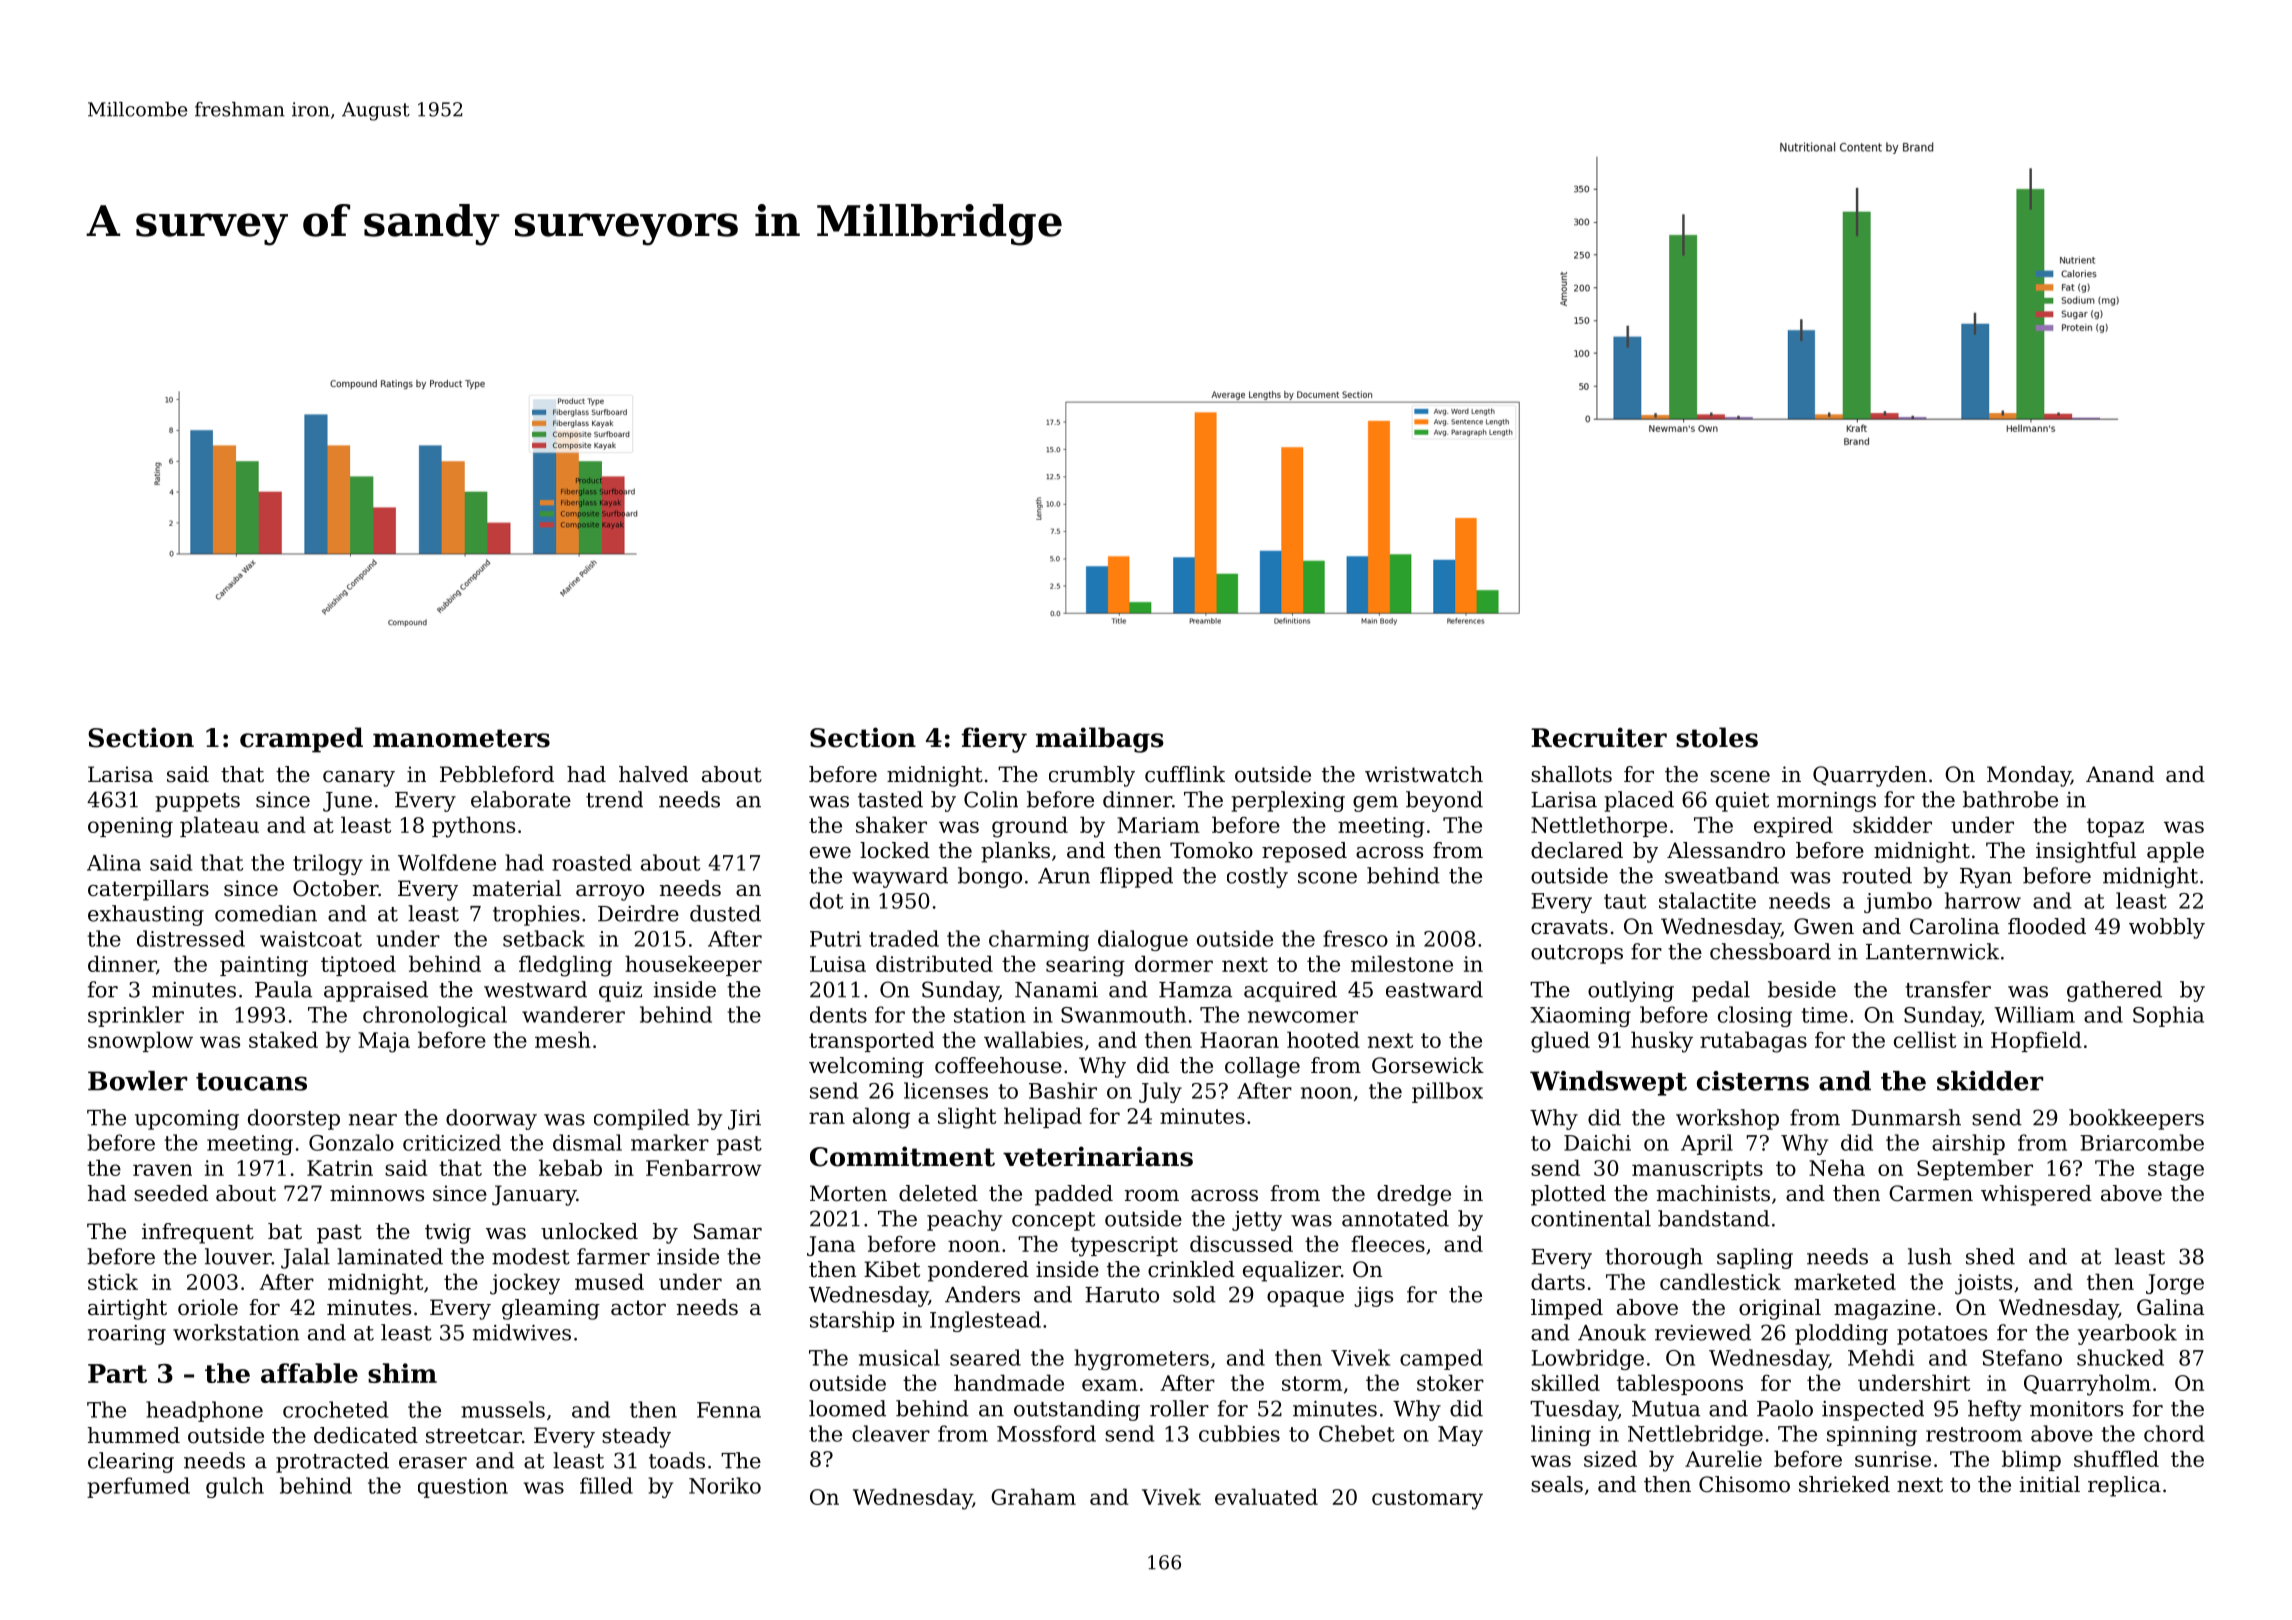  Describe the element at coordinates (1870, 776) in the screenshot. I see `Quarryden` at that location.
